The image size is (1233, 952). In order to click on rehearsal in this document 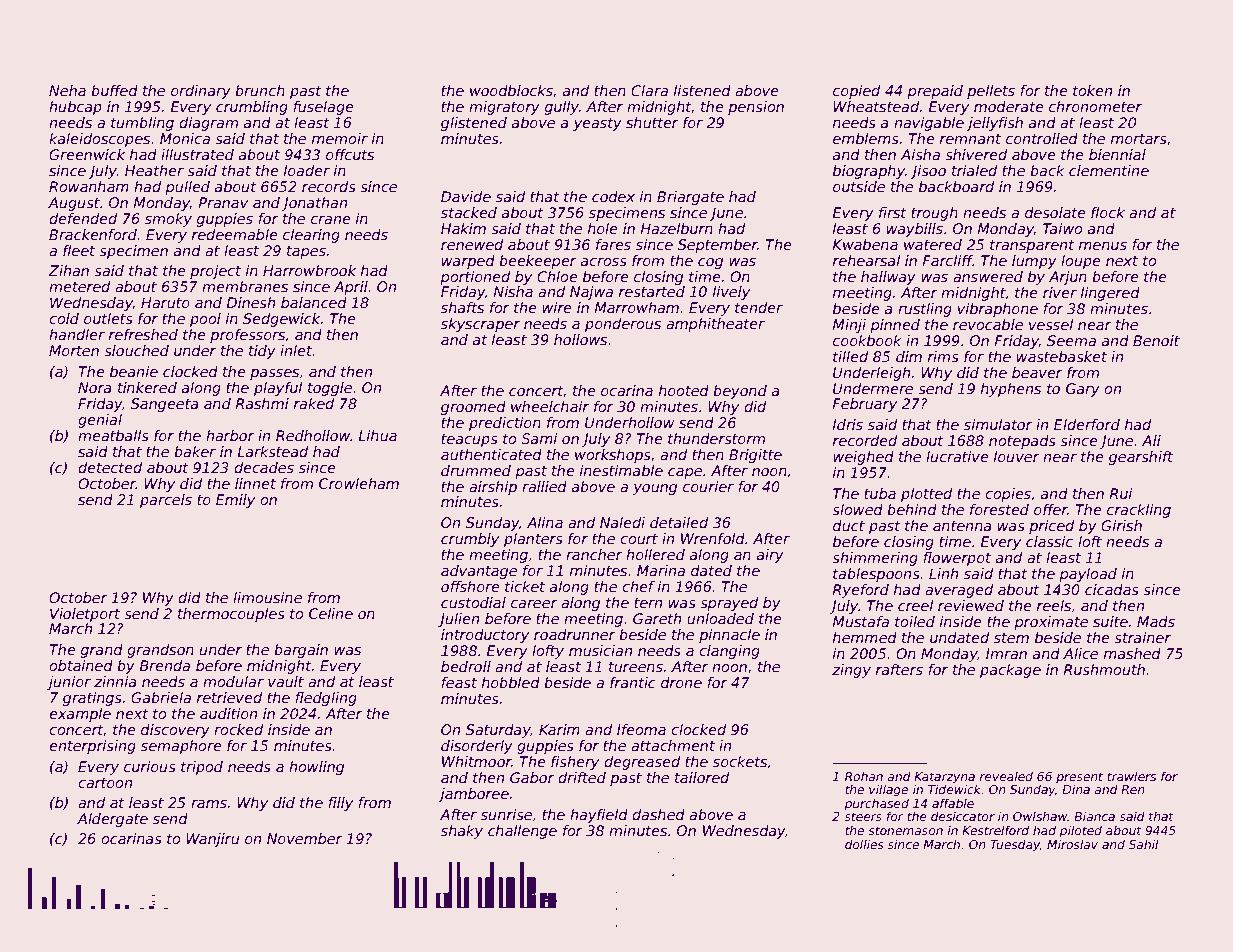, I will do `click(867, 260)`.
